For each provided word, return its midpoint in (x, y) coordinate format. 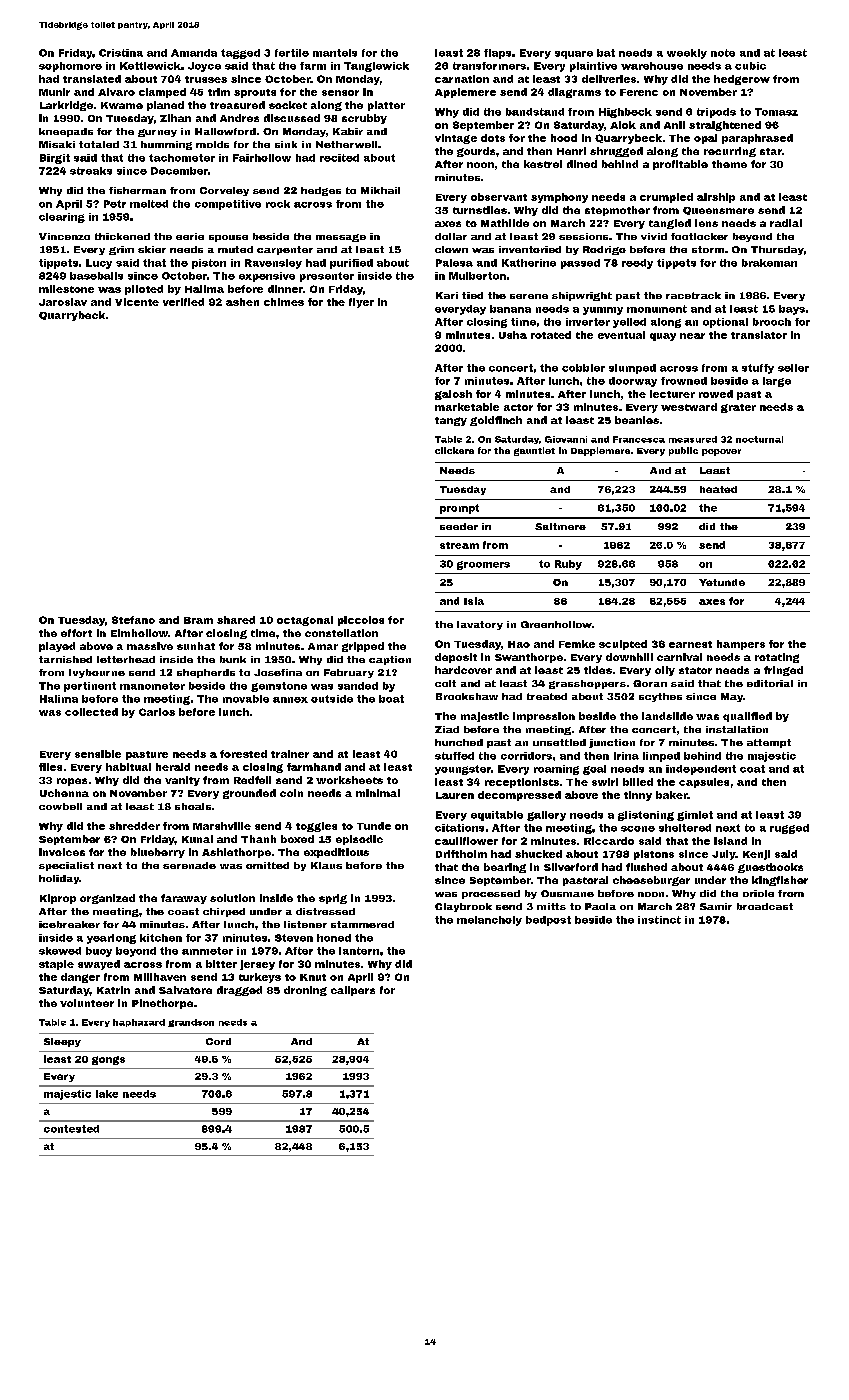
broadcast (765, 906)
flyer (361, 303)
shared (236, 620)
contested (71, 1129)
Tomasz (776, 112)
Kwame (122, 105)
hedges (321, 191)
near (692, 336)
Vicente (137, 302)
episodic (359, 840)
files (50, 767)
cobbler (583, 368)
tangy (451, 421)
